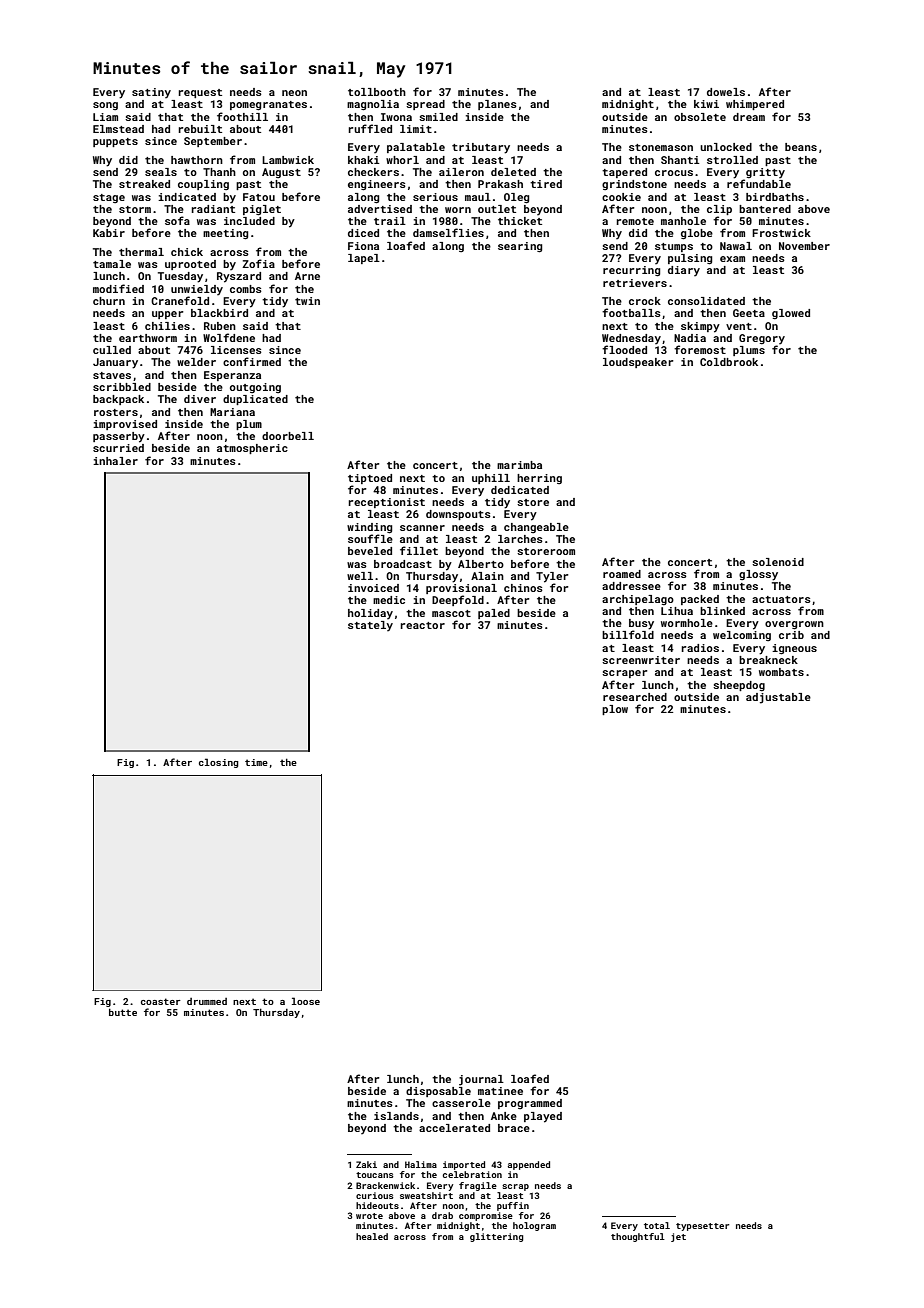  What do you see at coordinates (729, 362) in the image?
I see `Coldbrook` at bounding box center [729, 362].
